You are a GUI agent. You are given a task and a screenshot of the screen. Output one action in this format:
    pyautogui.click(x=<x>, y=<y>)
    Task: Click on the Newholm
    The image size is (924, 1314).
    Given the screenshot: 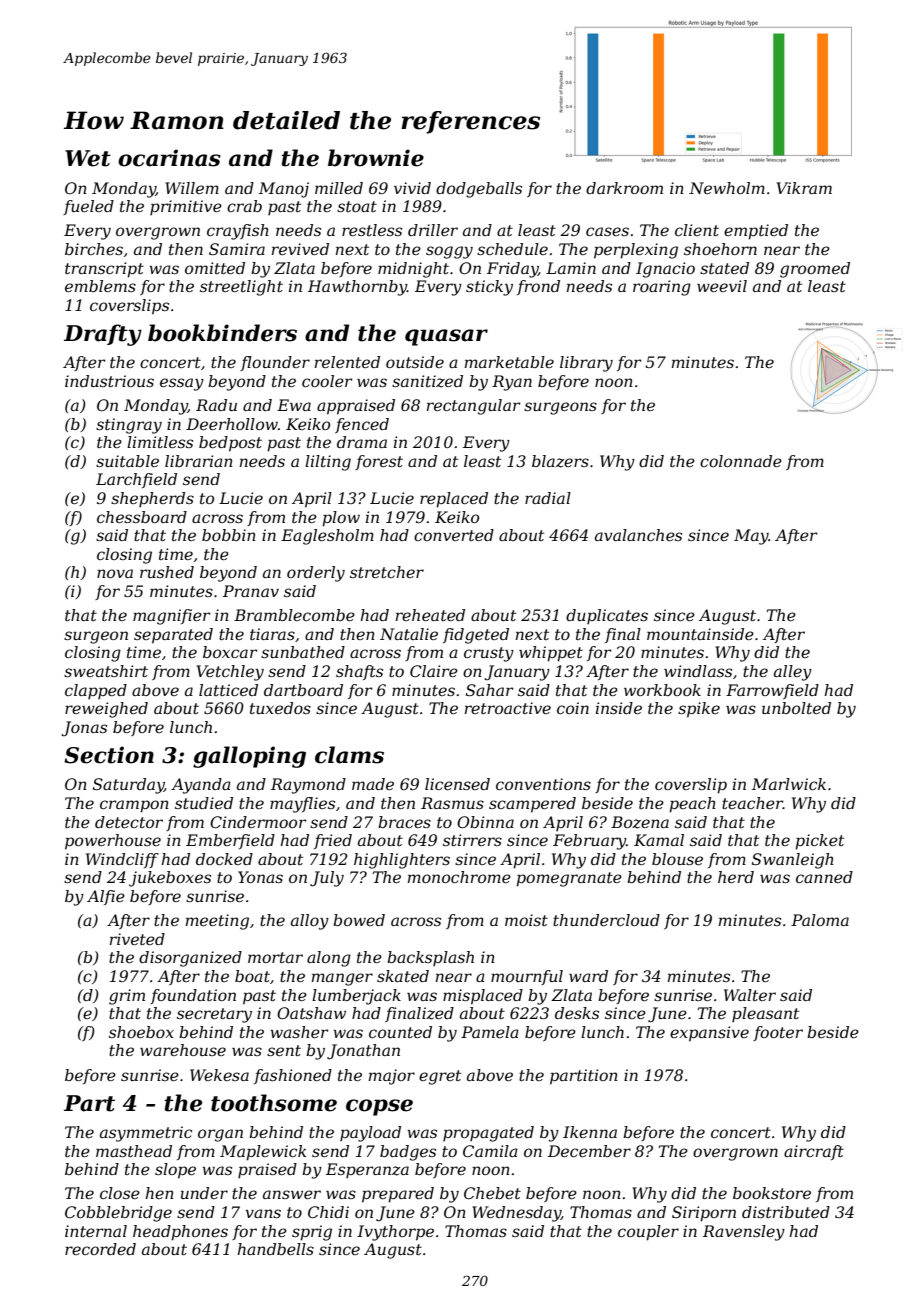 What is the action you would take?
    pyautogui.click(x=727, y=188)
